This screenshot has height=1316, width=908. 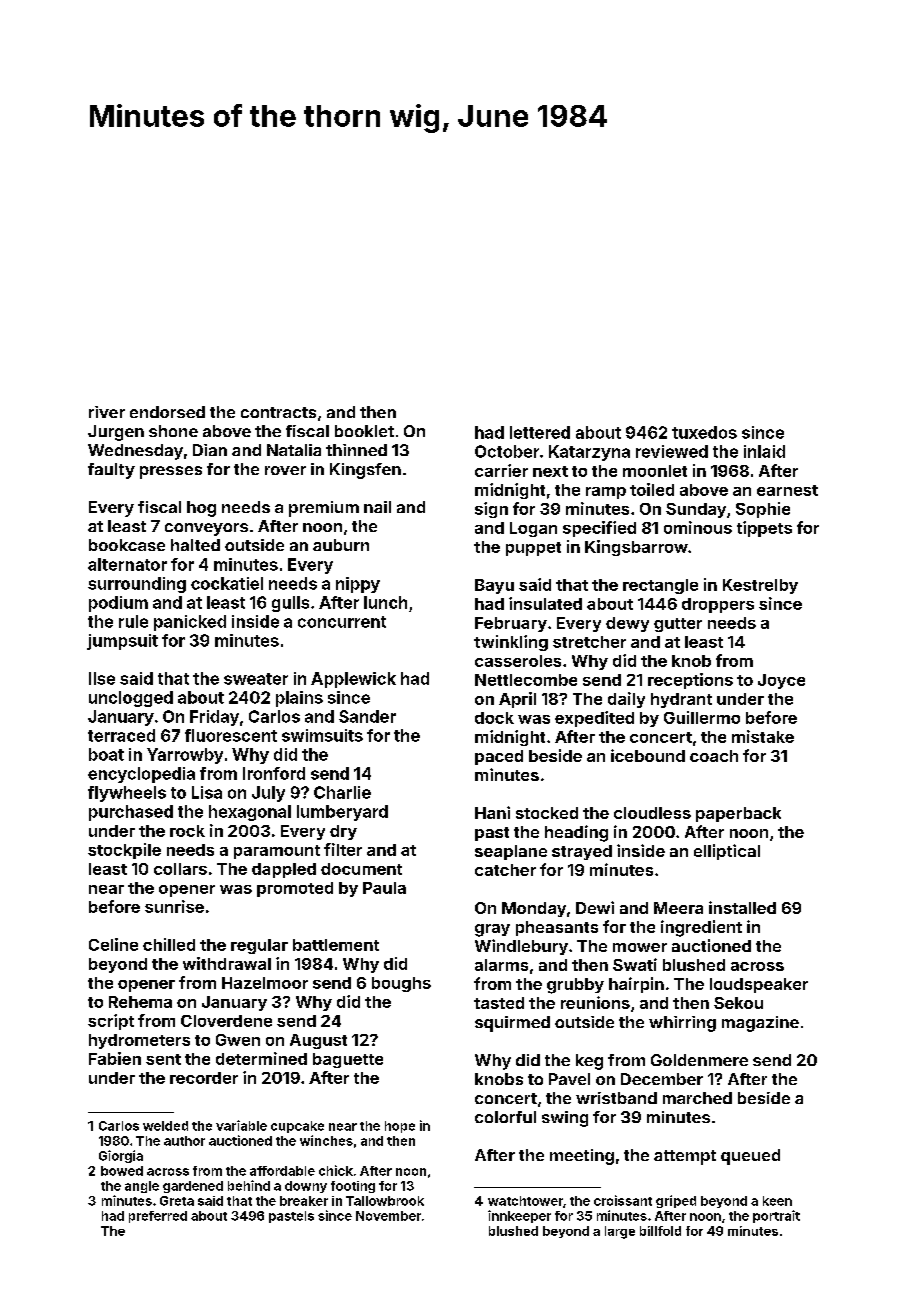 What do you see at coordinates (259, 946) in the screenshot?
I see `regular` at bounding box center [259, 946].
